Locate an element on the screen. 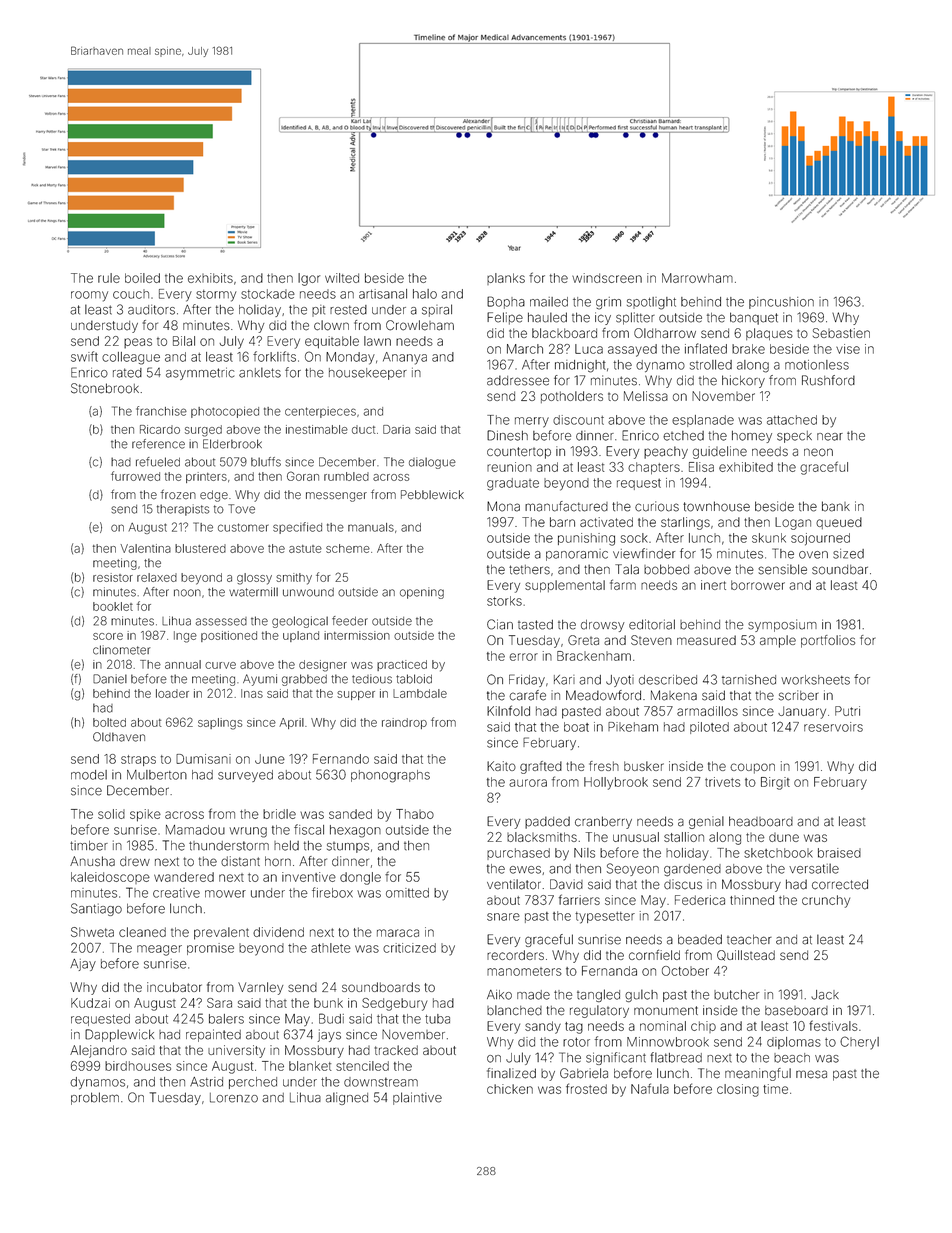 The image size is (952, 1233). inflated is located at coordinates (706, 348).
